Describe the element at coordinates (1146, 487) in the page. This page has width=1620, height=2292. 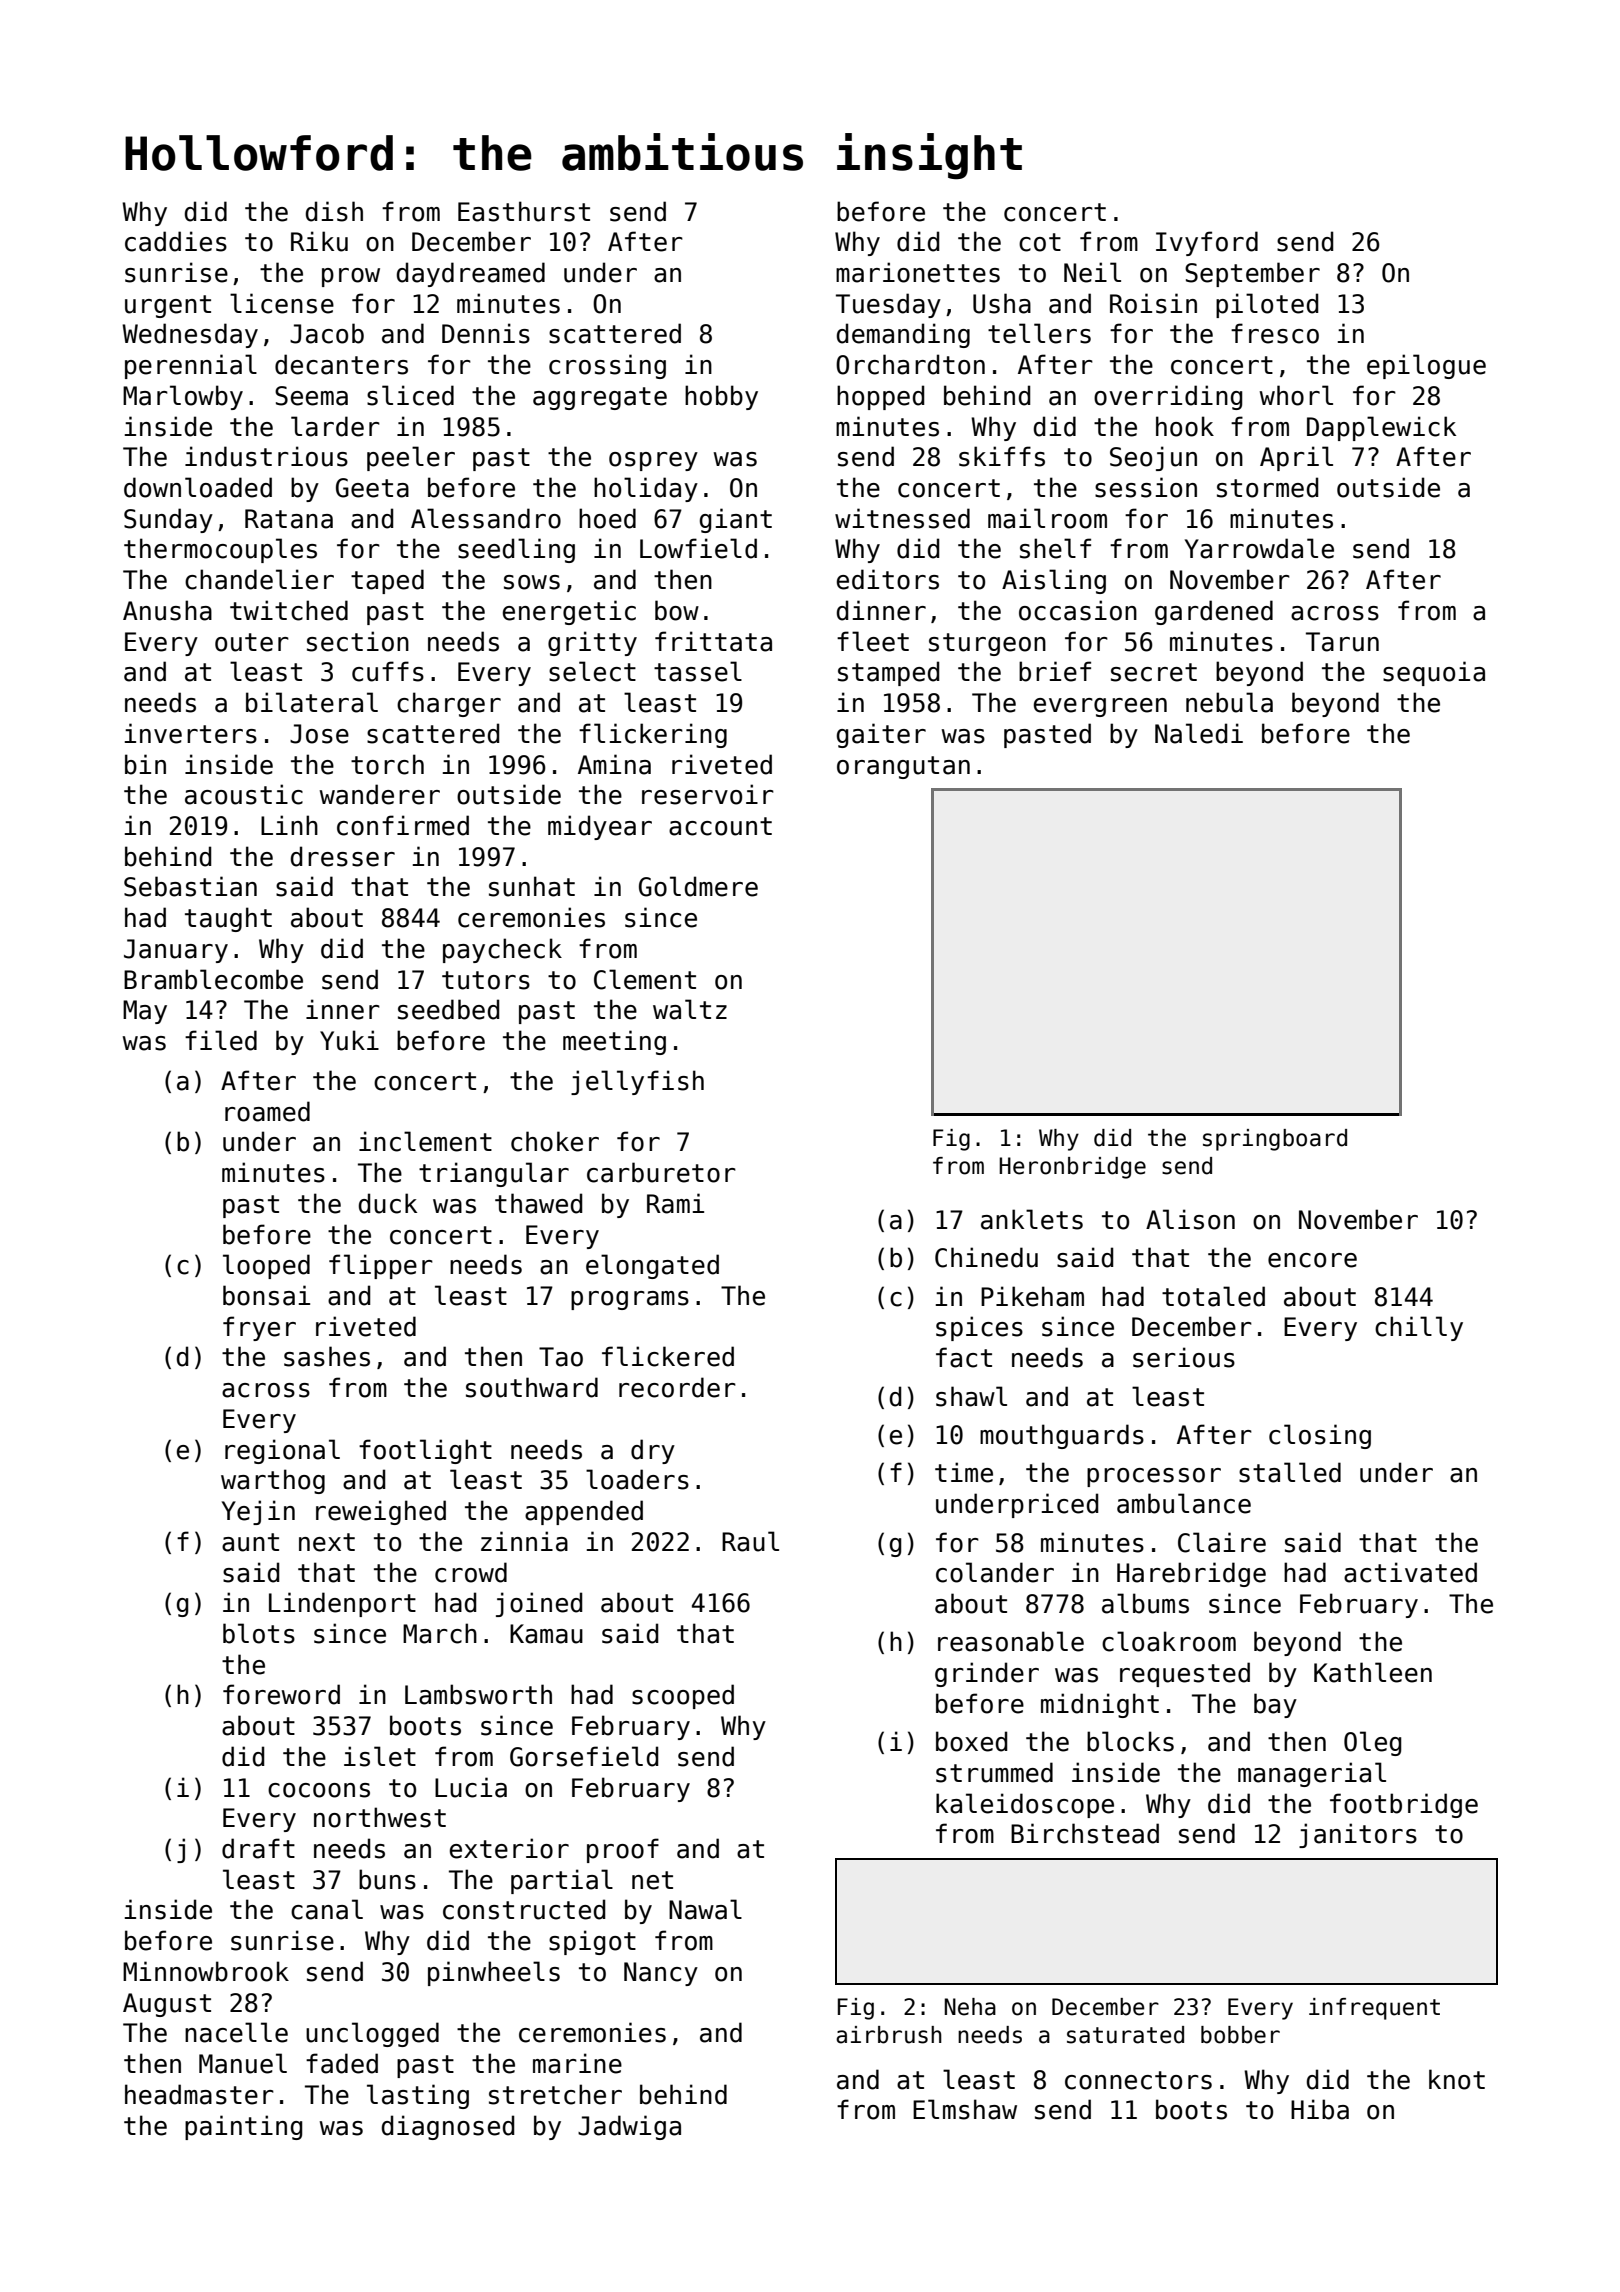
I see `session` at that location.
